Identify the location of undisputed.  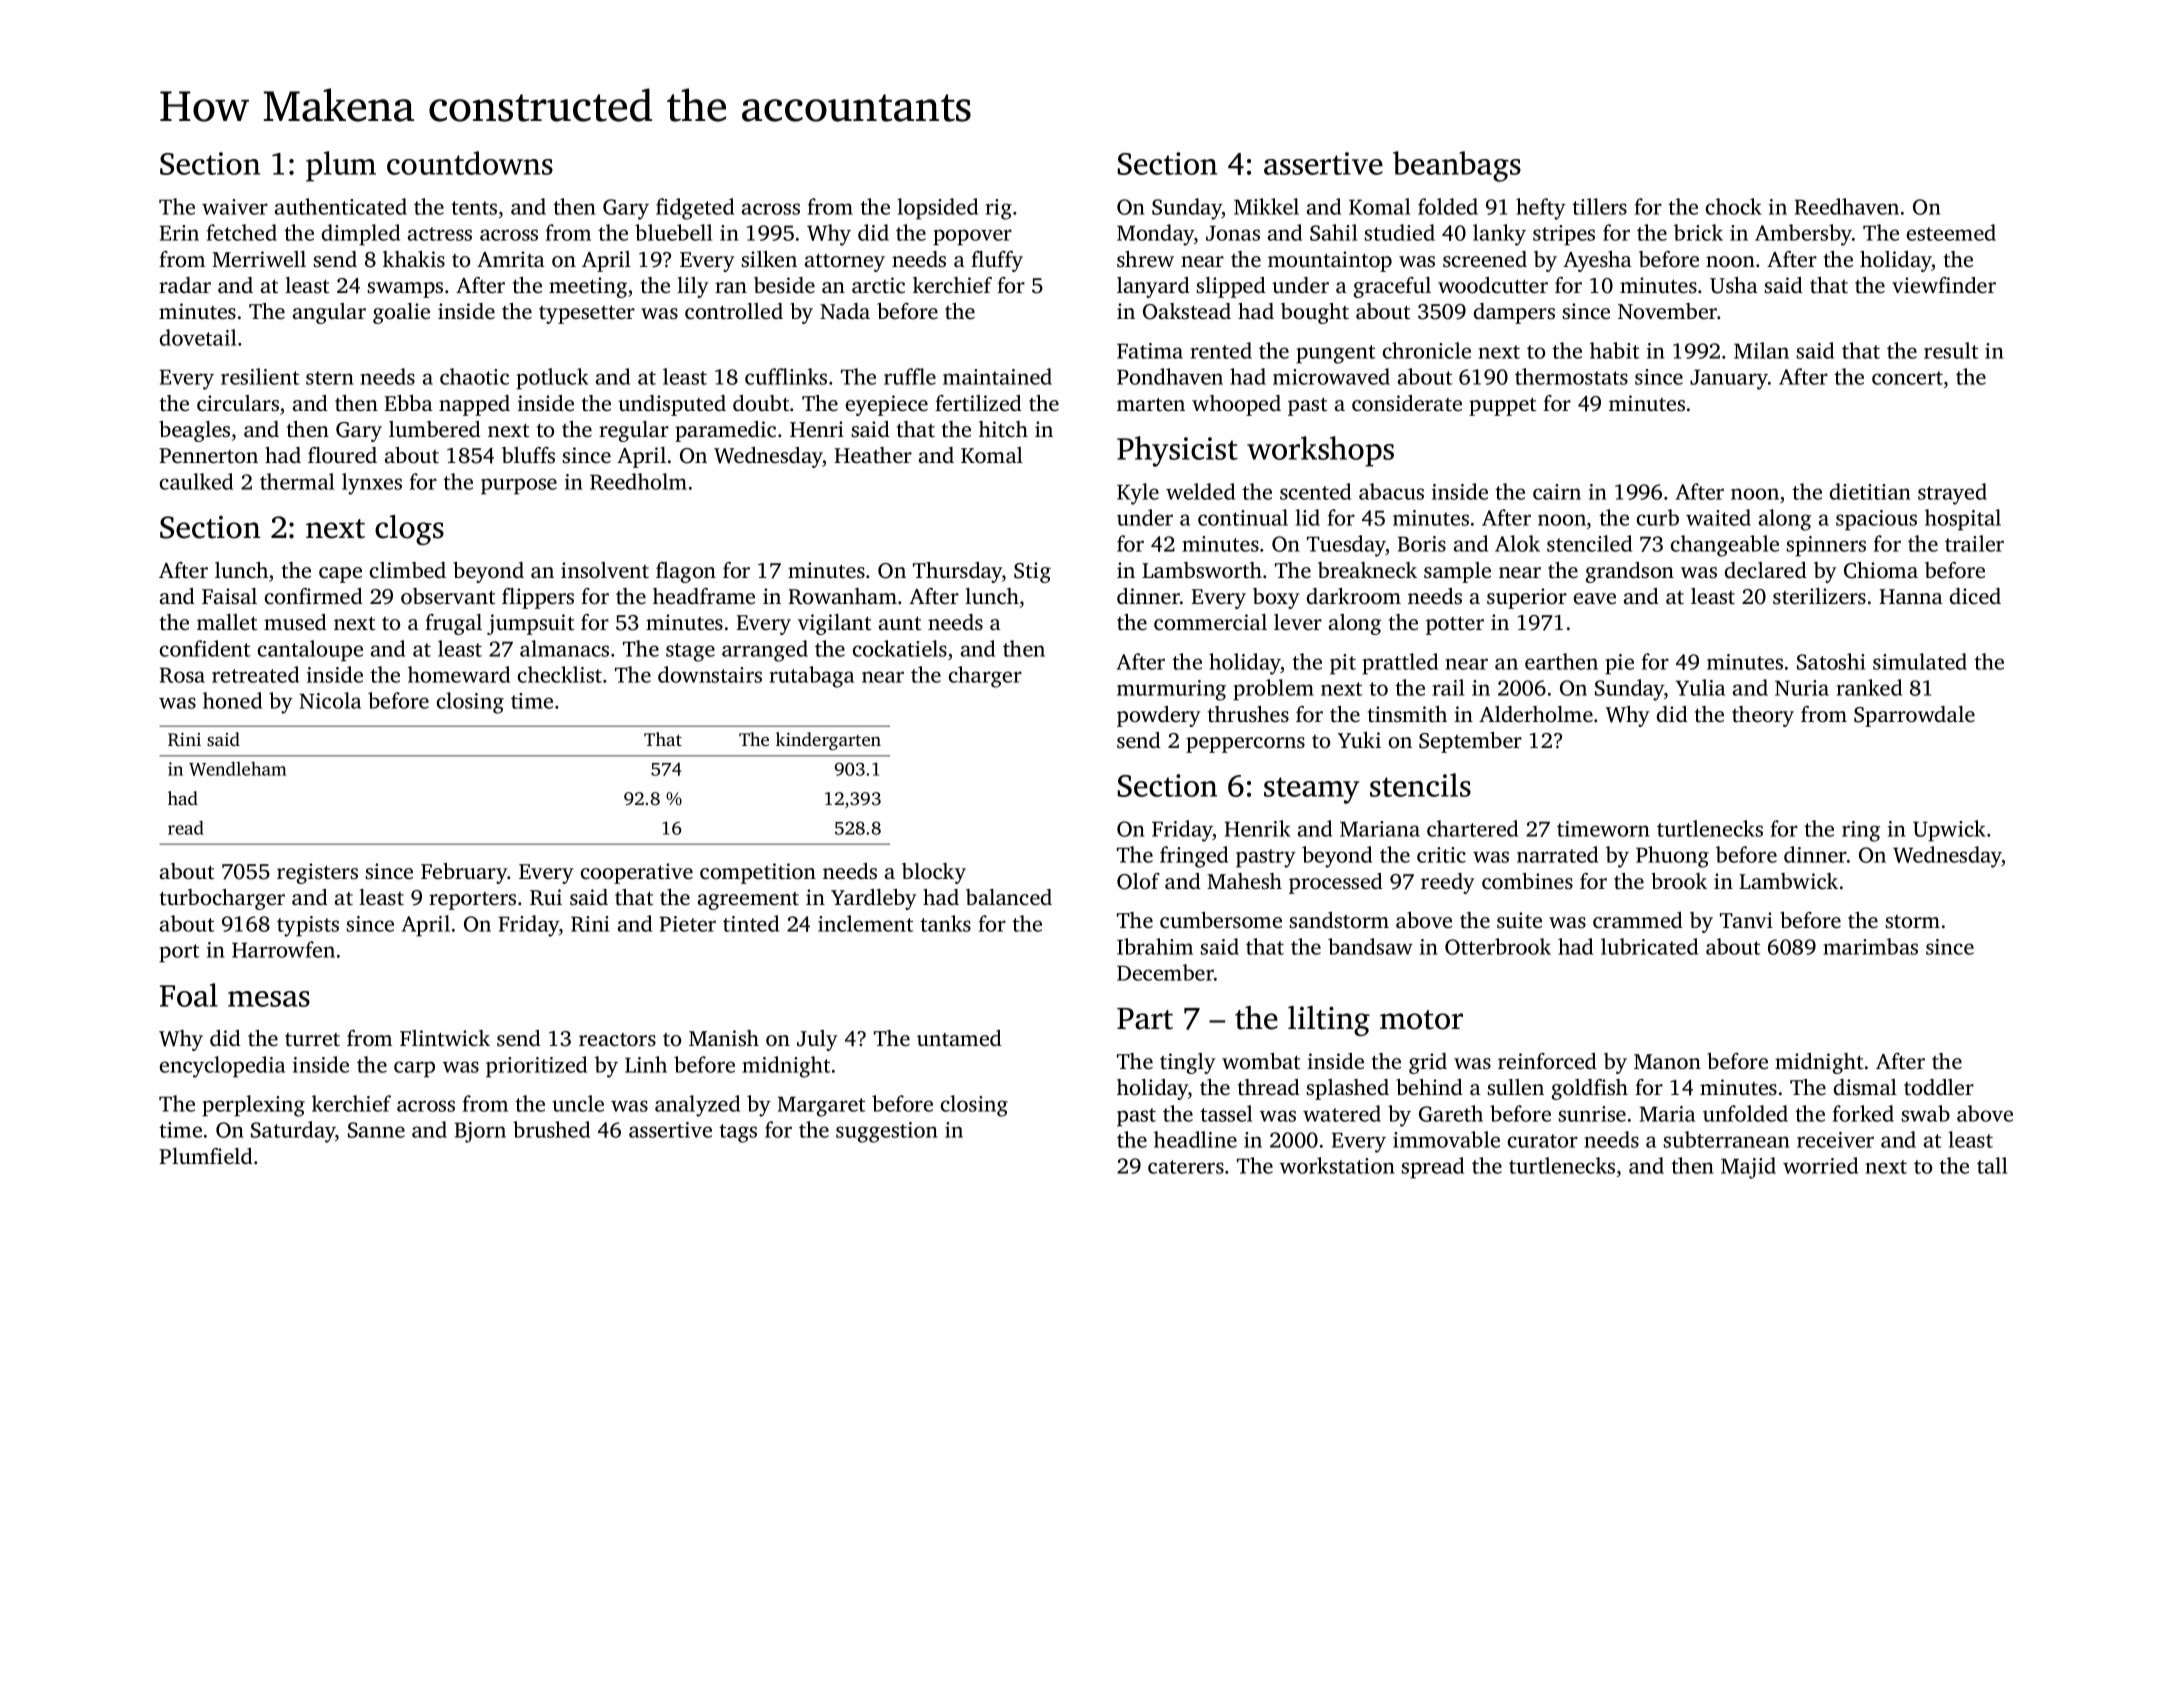
(672, 405).
